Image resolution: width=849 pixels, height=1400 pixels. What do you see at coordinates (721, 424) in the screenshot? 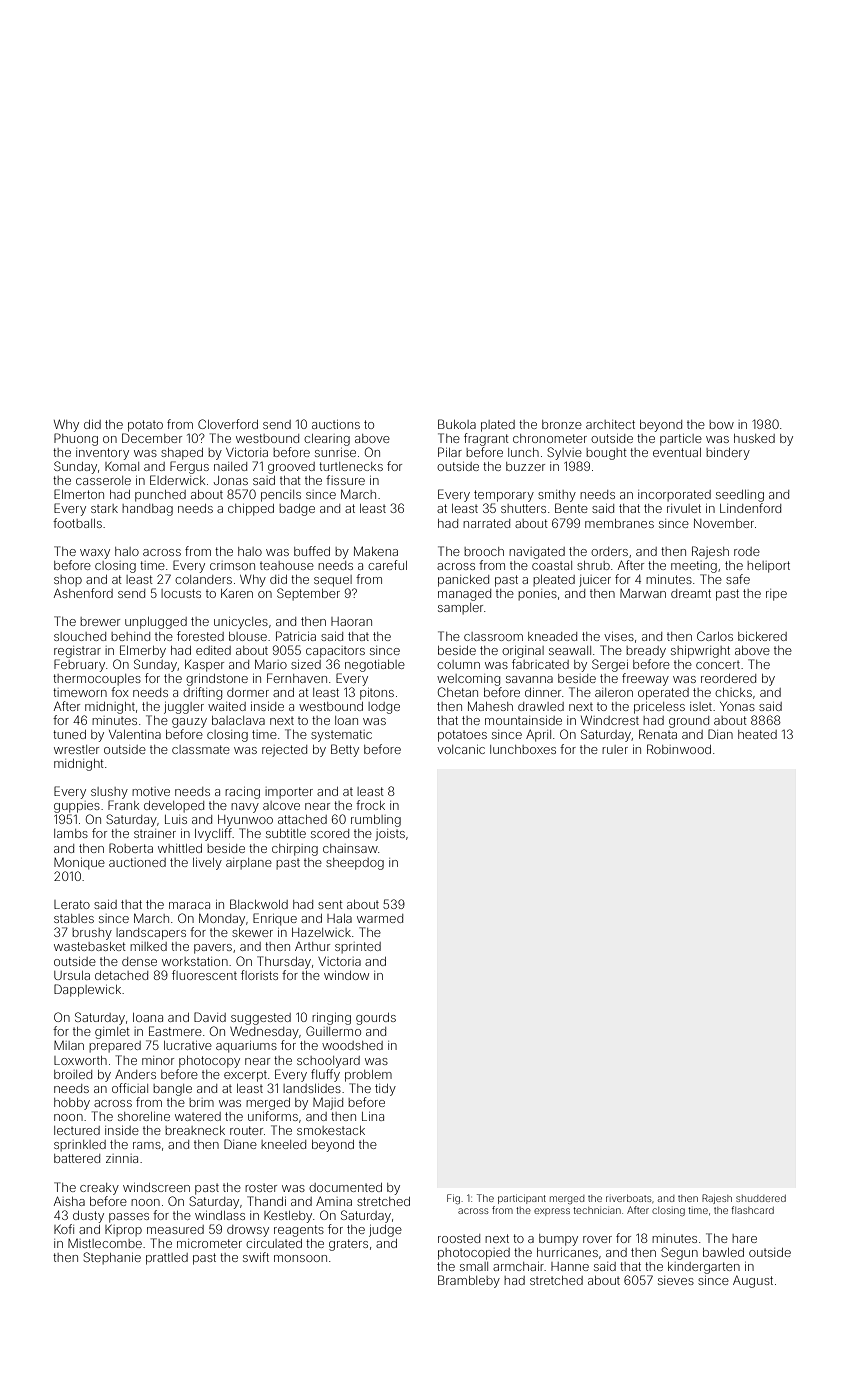
I see `bow` at bounding box center [721, 424].
